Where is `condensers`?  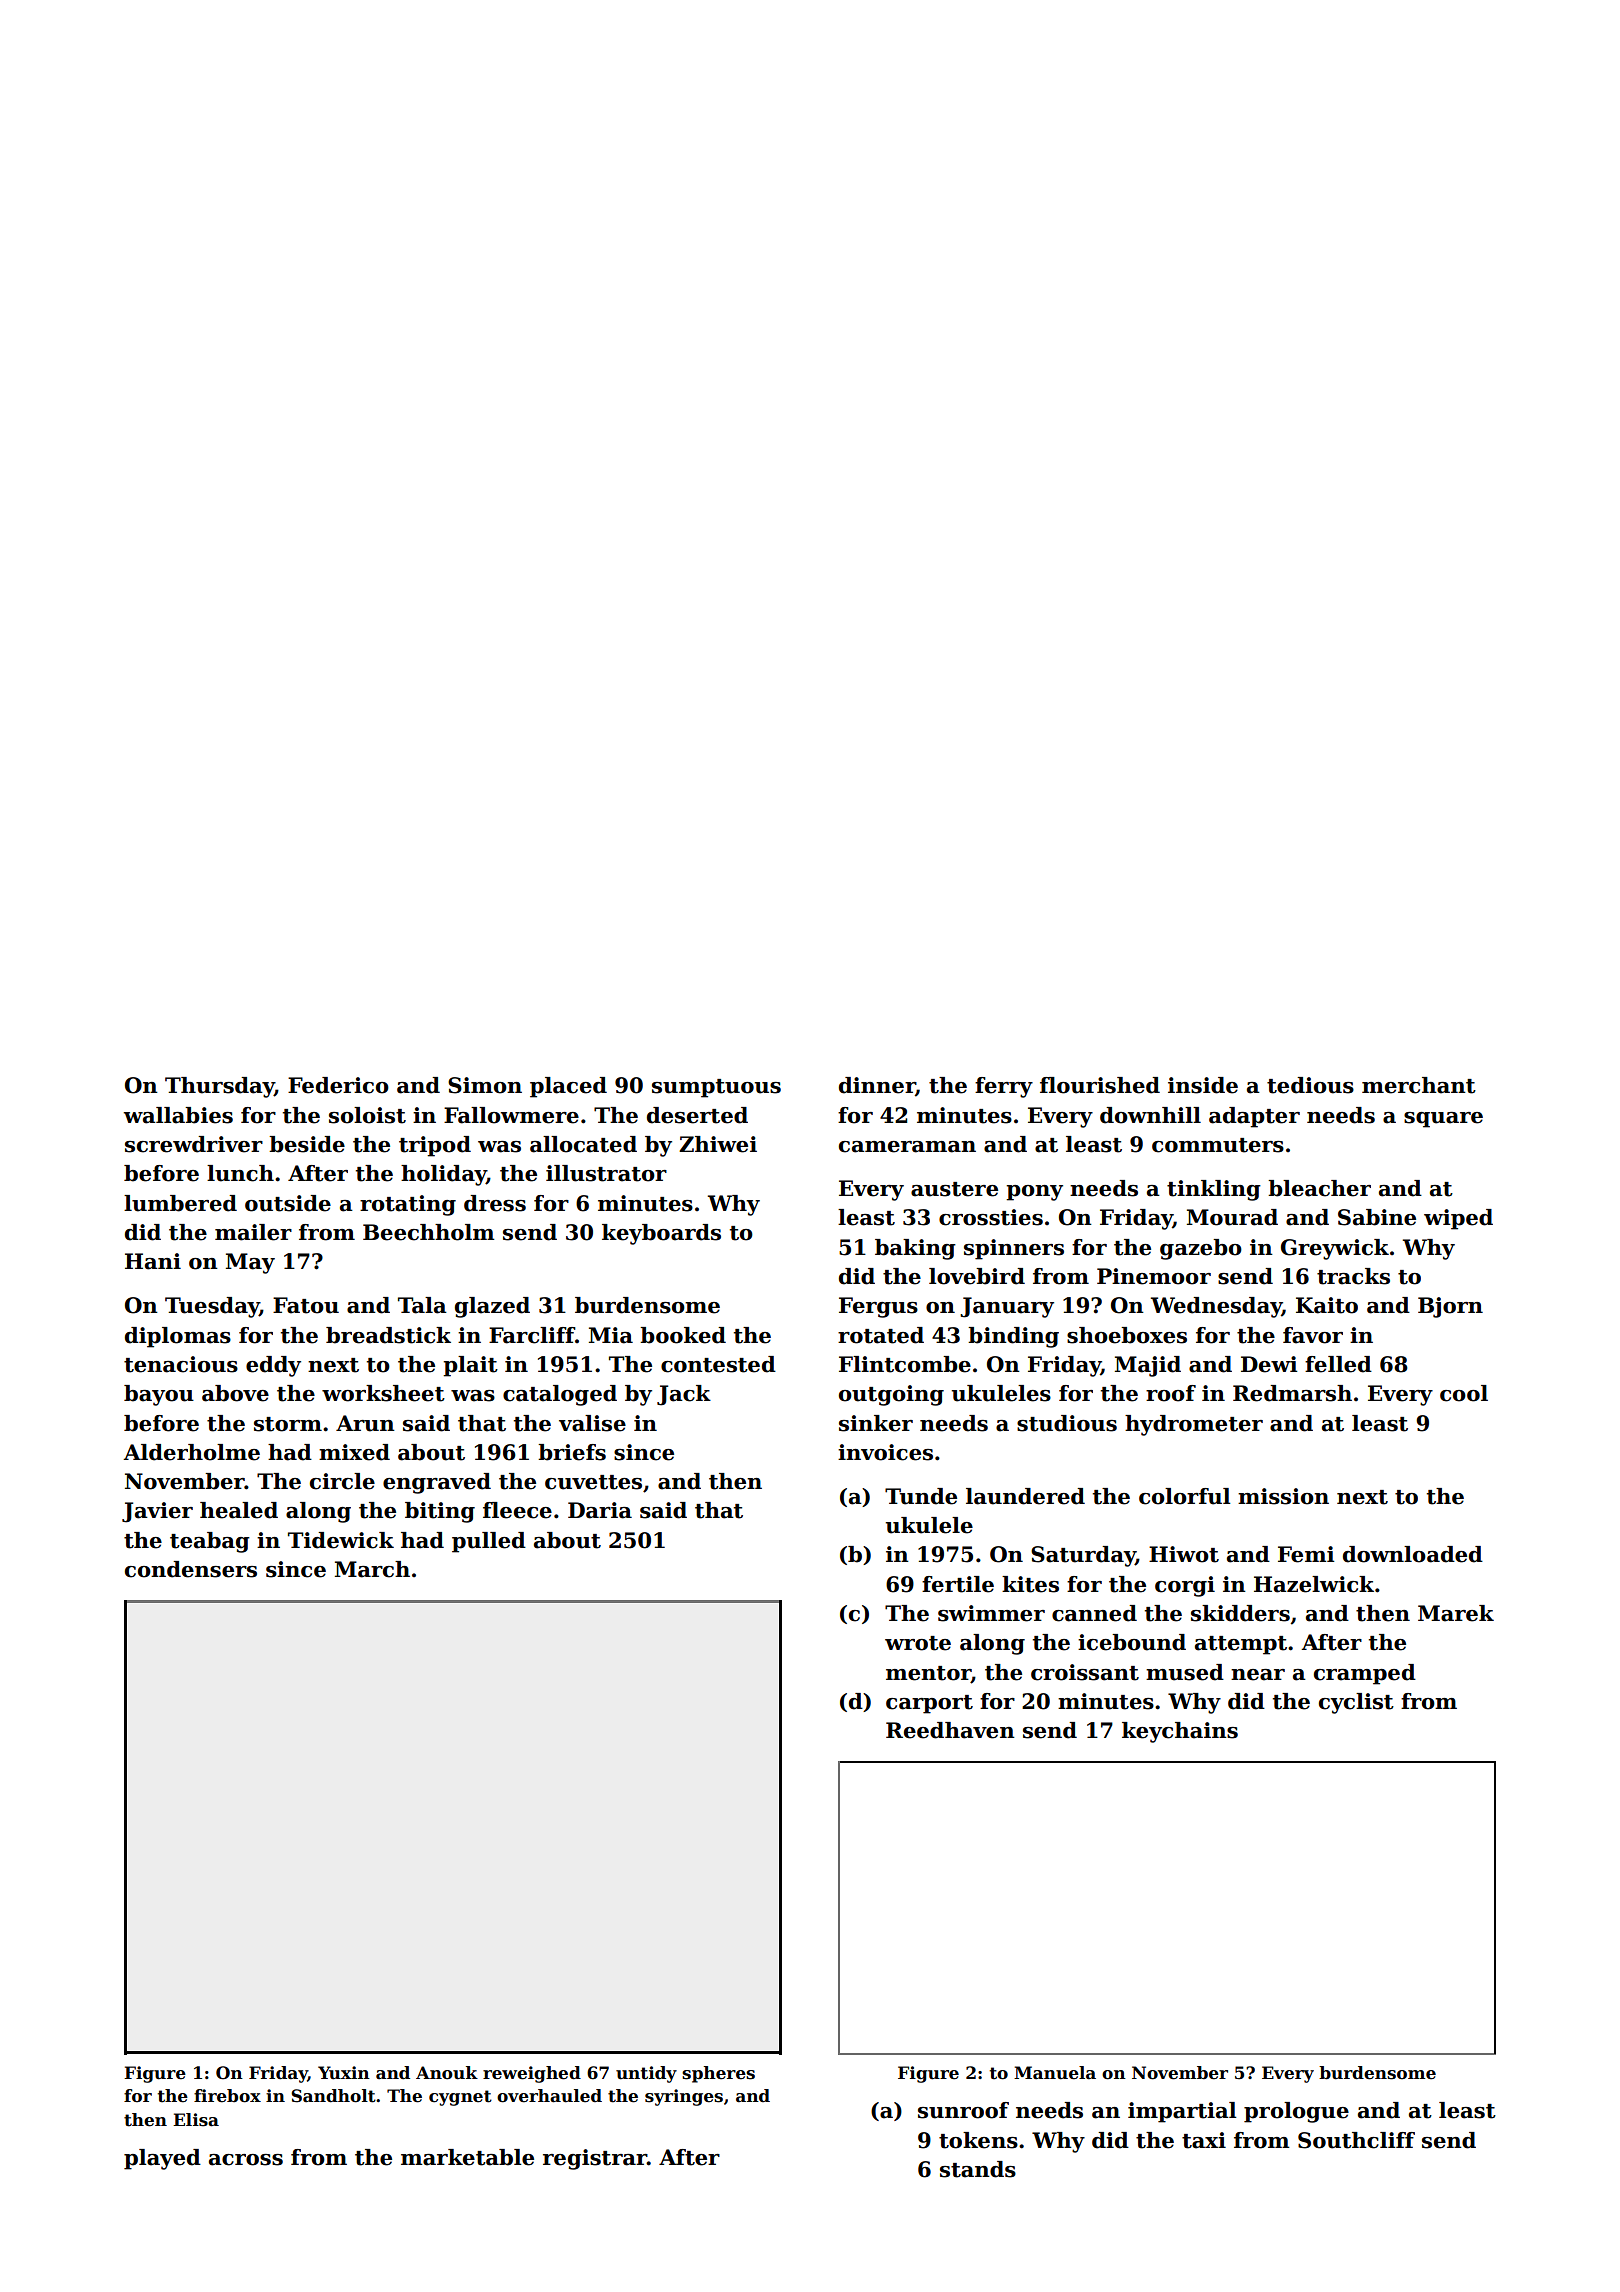 condensers is located at coordinates (191, 1569).
